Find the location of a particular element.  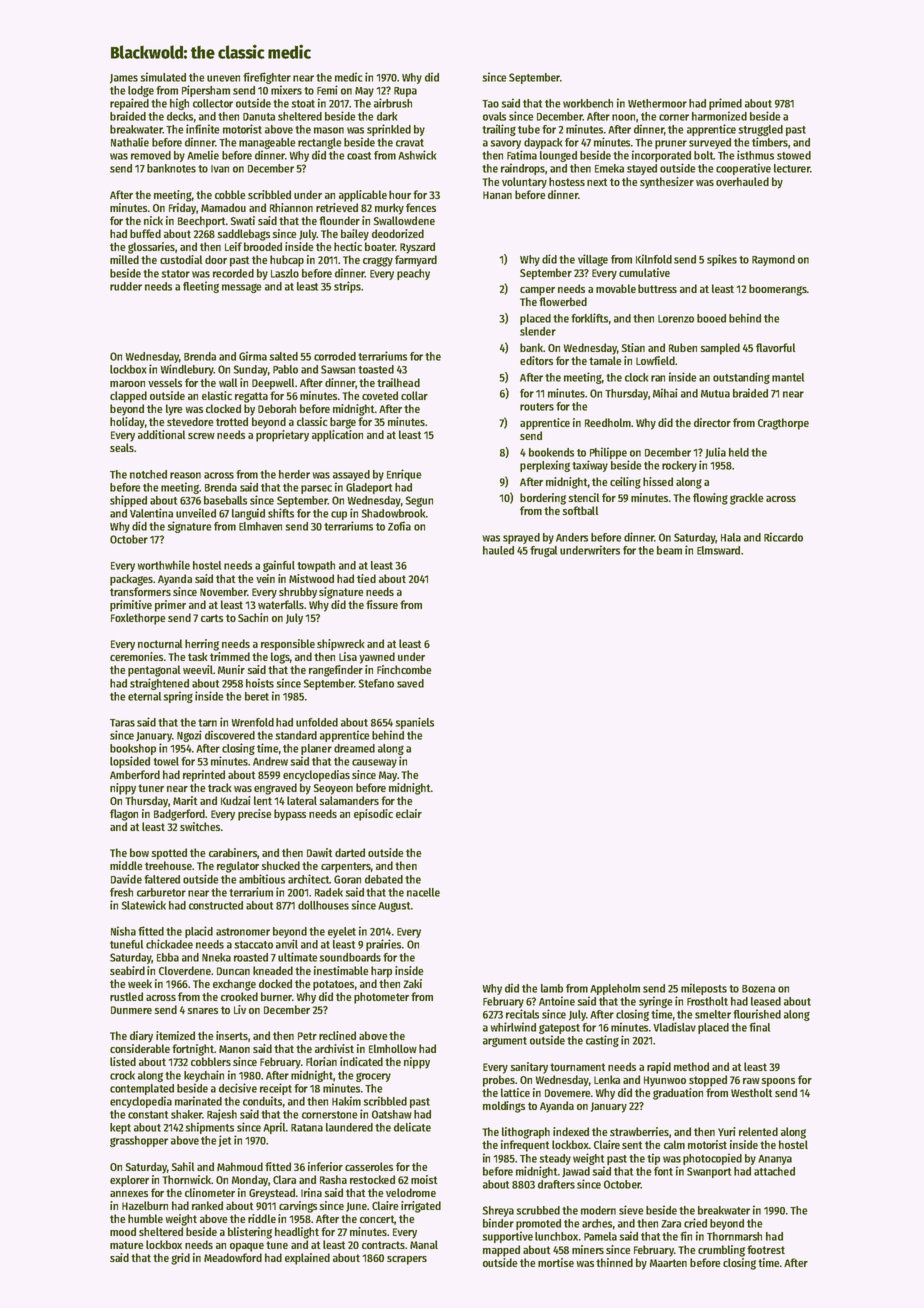

switches is located at coordinates (200, 826).
